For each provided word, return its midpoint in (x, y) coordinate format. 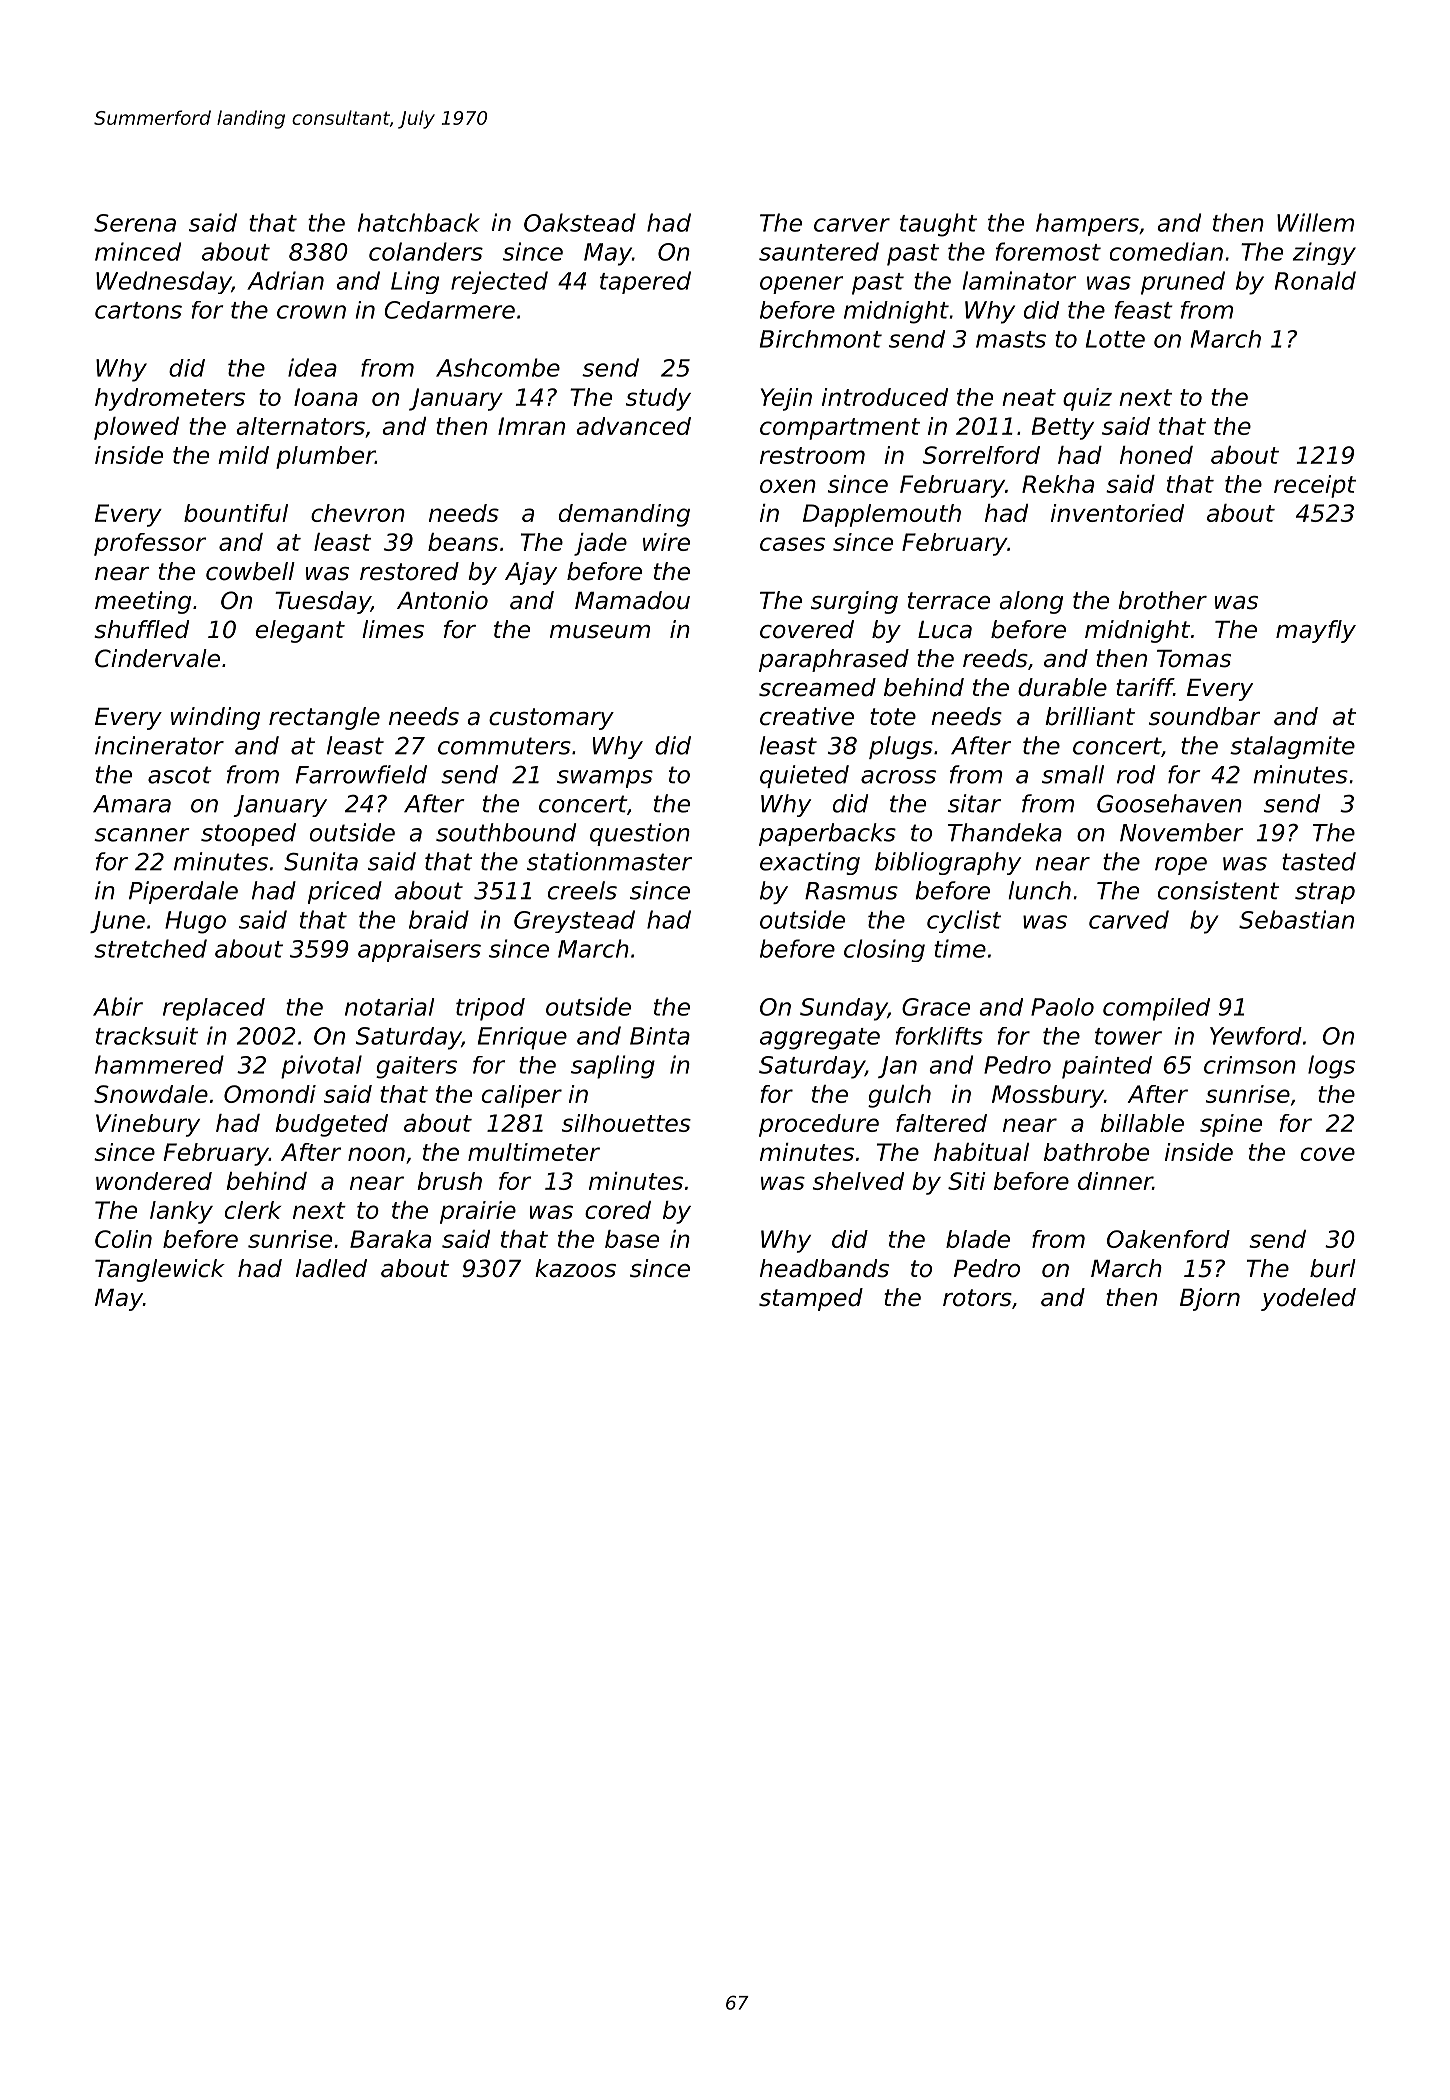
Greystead (574, 921)
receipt (1315, 486)
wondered (154, 1181)
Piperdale (183, 892)
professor (150, 544)
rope (1181, 866)
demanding (624, 515)
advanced (633, 426)
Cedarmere (450, 310)
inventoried (1117, 513)
